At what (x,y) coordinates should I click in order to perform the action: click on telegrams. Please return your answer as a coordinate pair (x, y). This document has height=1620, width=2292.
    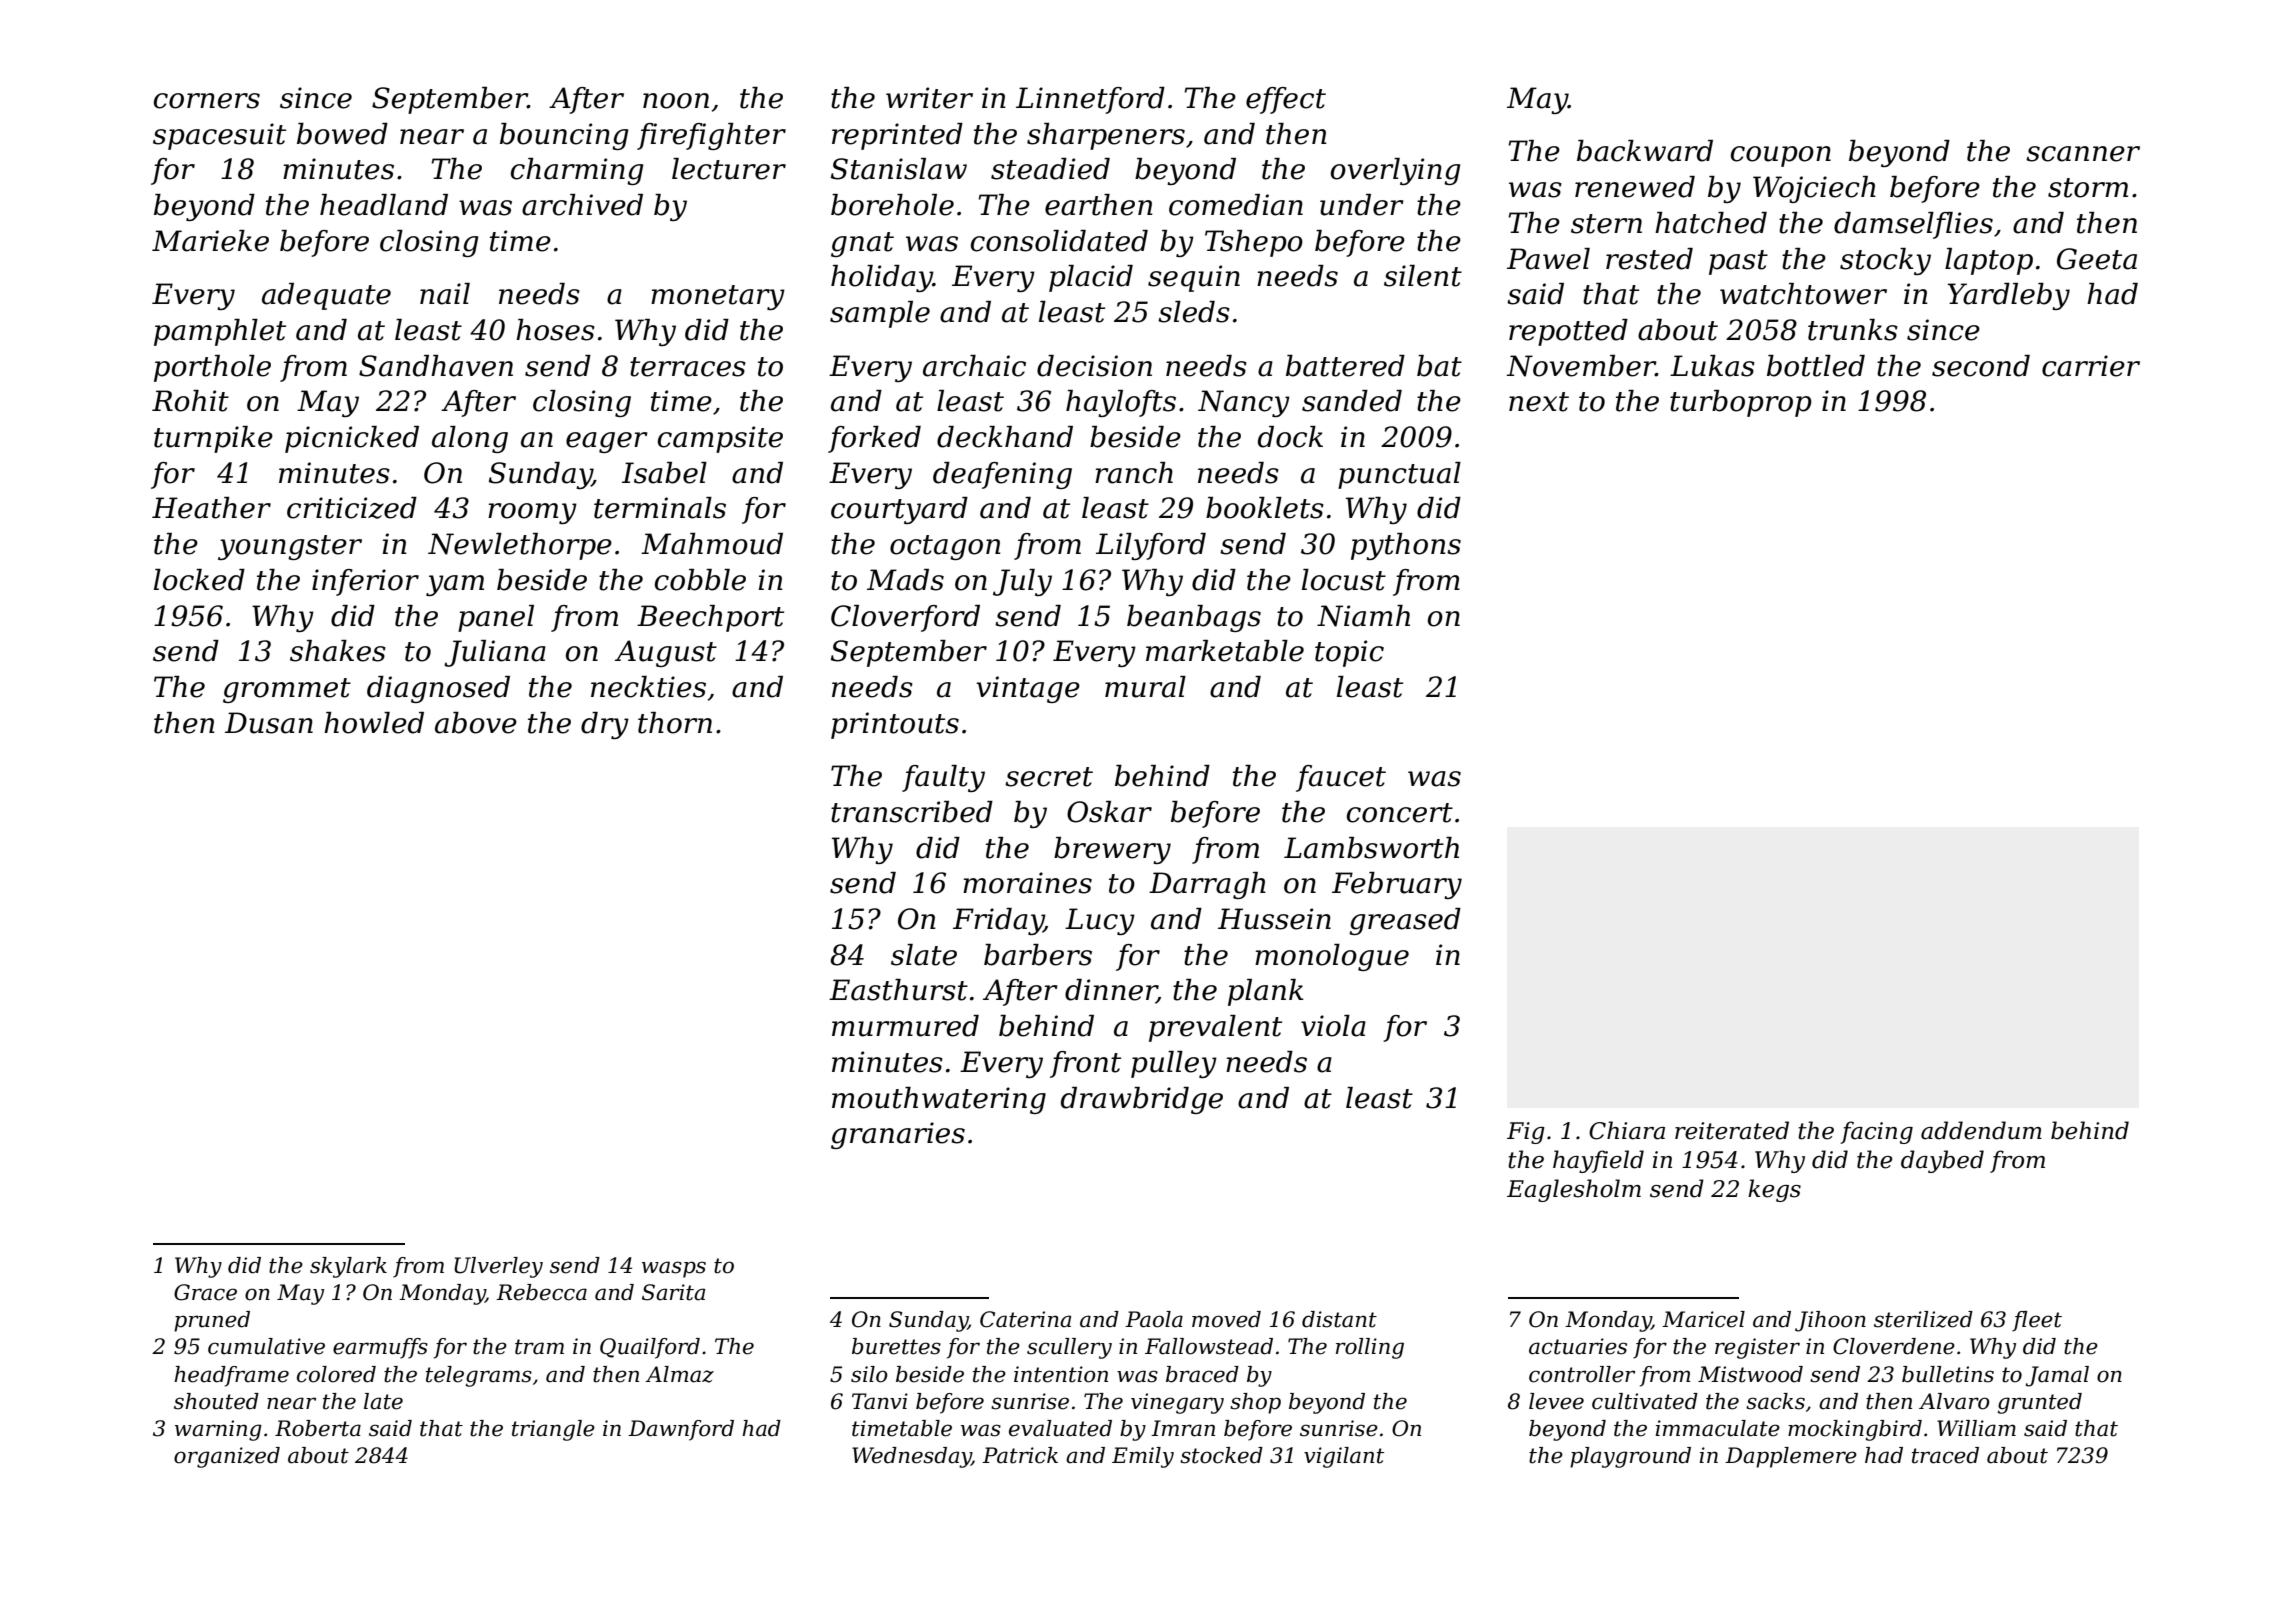
    Looking at the image, I should click on (479, 1376).
